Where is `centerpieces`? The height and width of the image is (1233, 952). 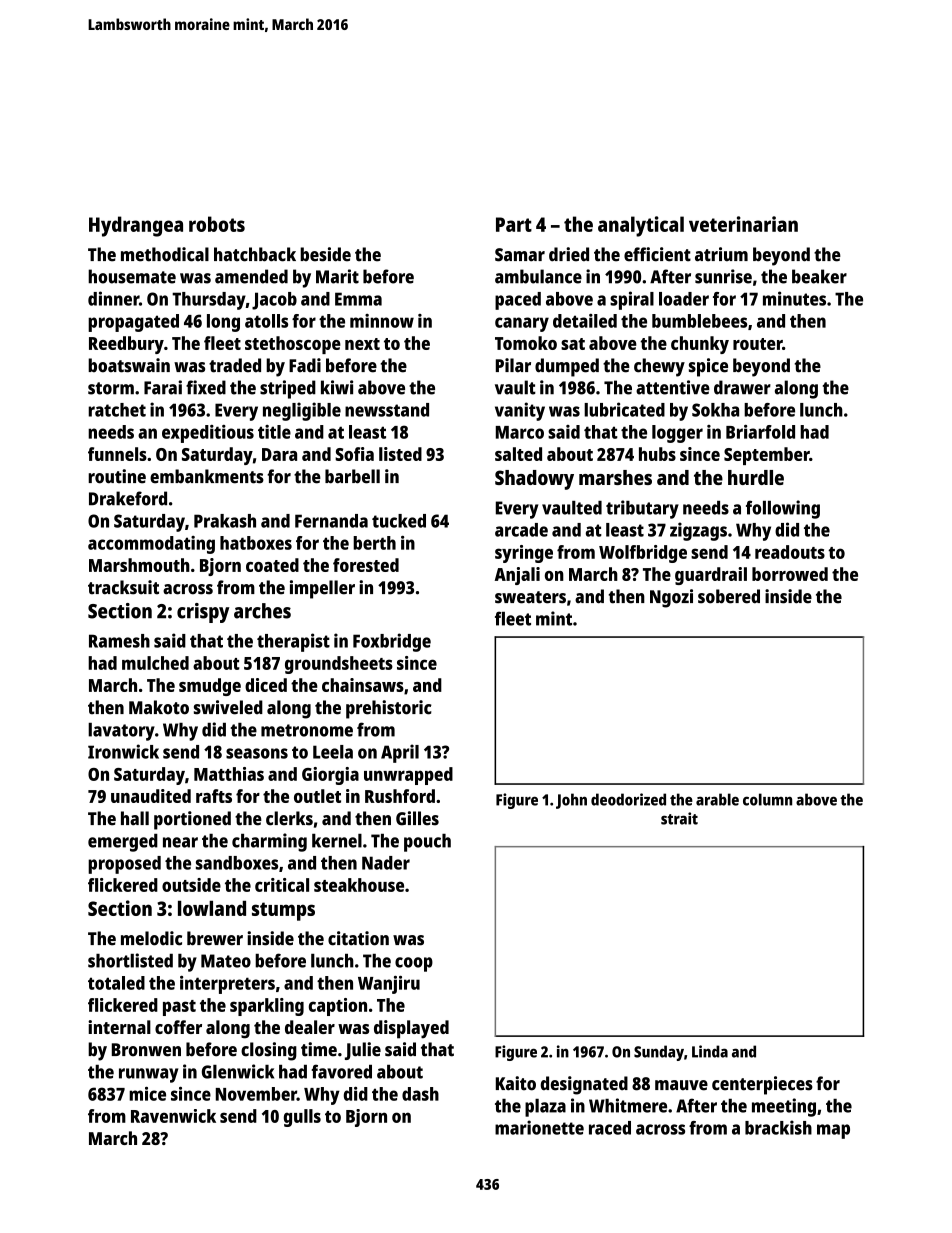 centerpieces is located at coordinates (762, 1085).
